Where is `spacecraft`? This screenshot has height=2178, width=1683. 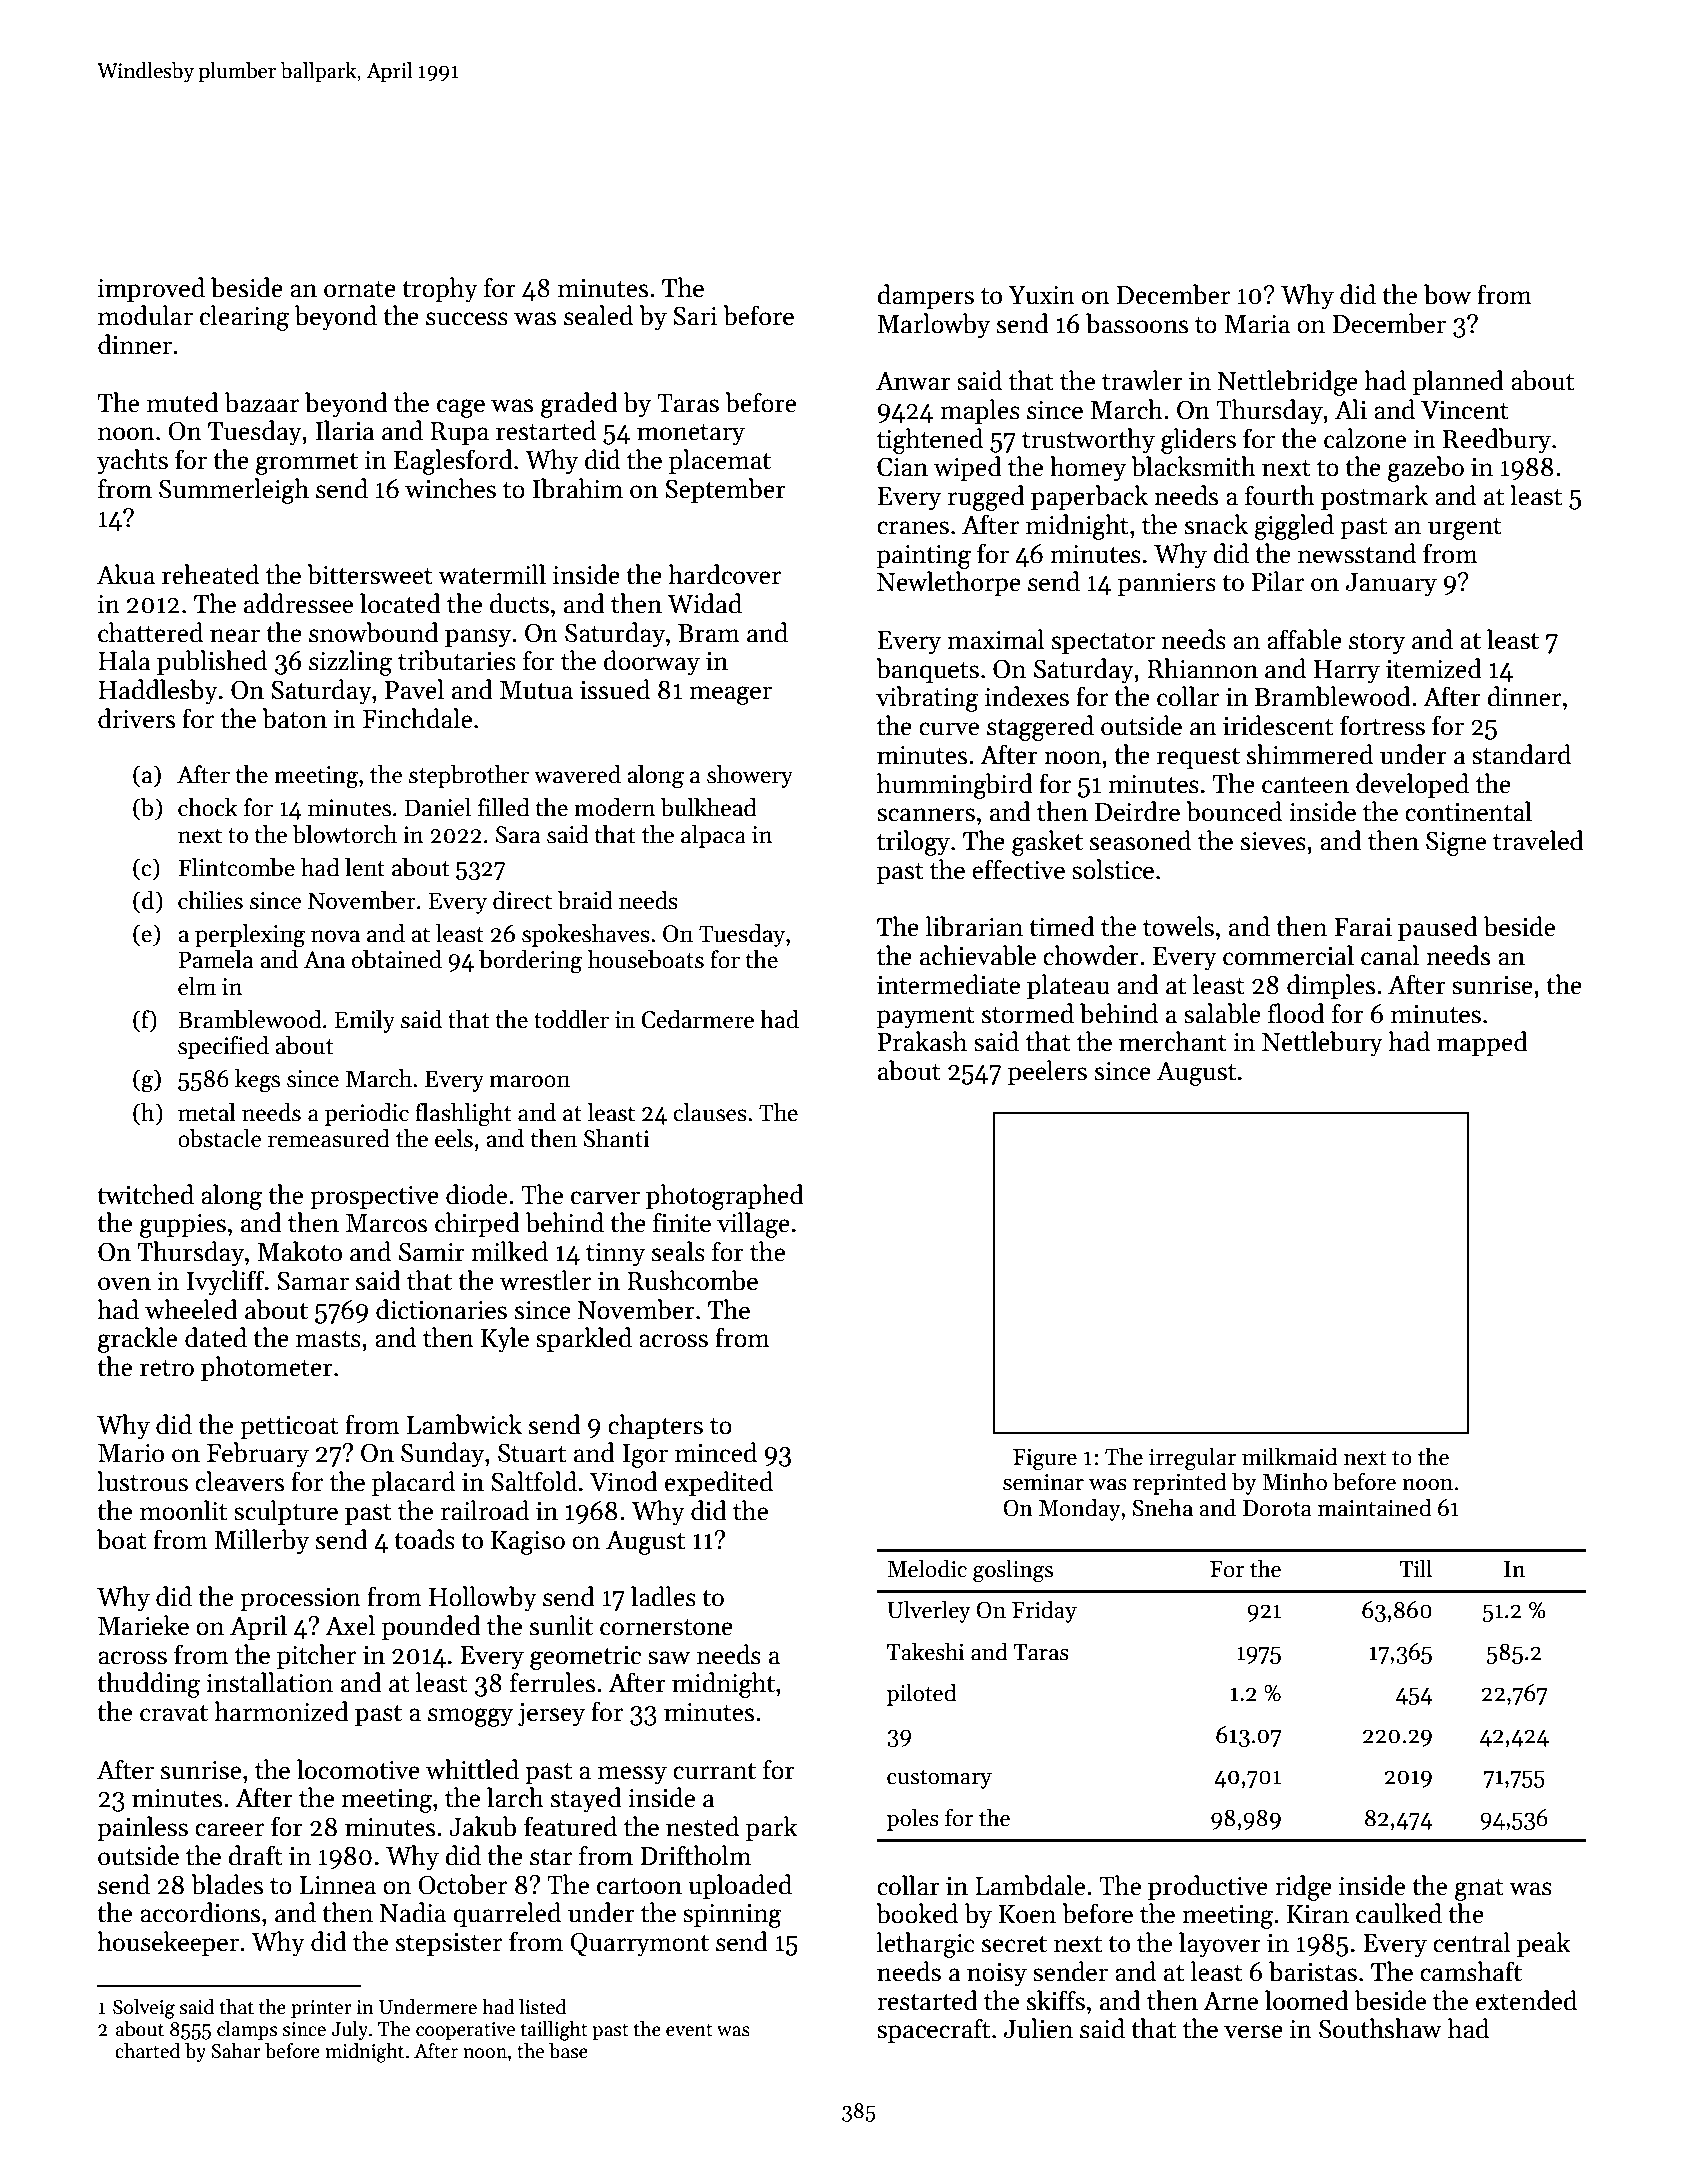 spacecraft is located at coordinates (933, 2030).
